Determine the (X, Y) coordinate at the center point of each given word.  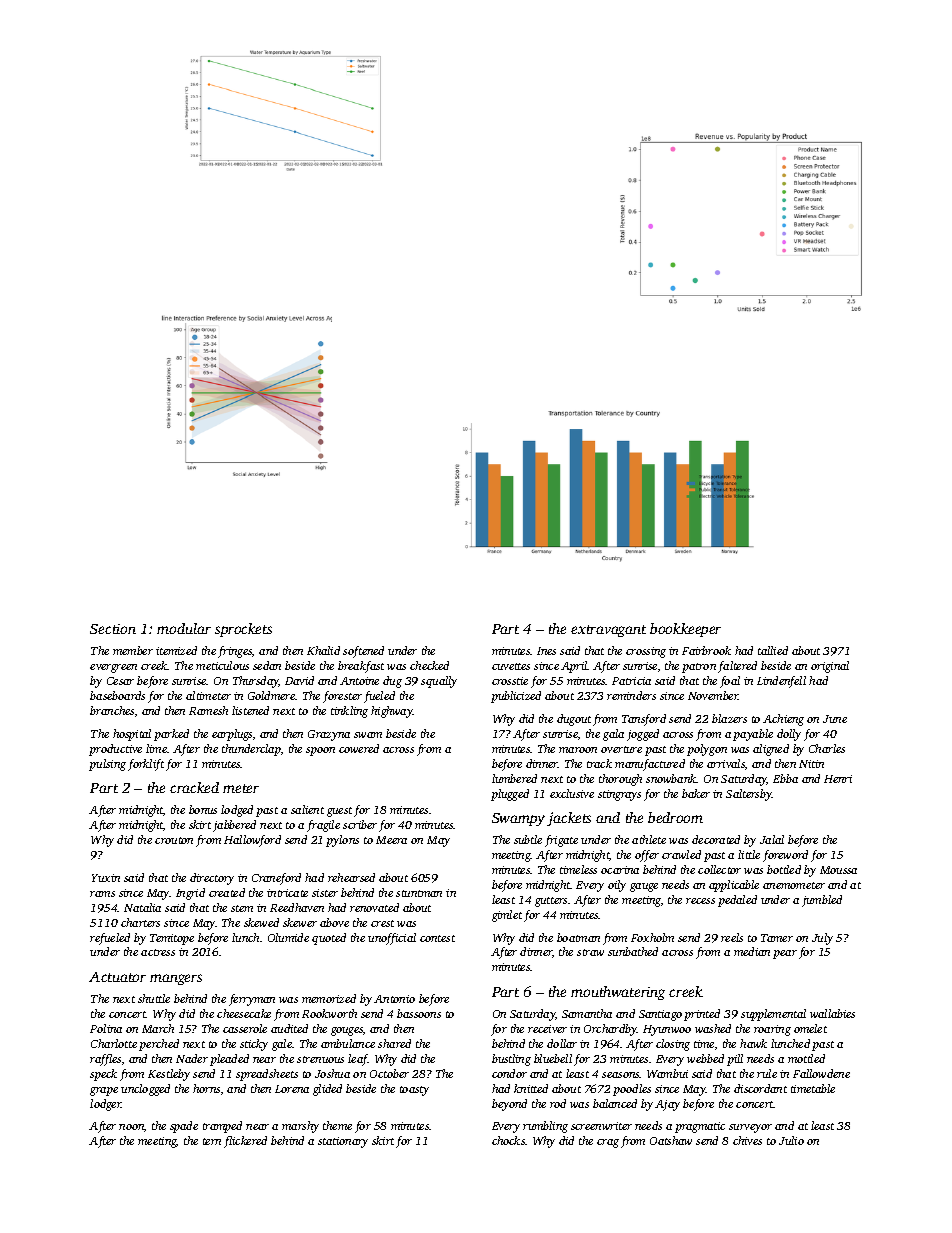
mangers (176, 979)
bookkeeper (685, 630)
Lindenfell (781, 682)
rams (102, 894)
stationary (343, 1142)
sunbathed (633, 951)
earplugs (232, 735)
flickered (245, 1142)
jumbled (822, 901)
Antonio (394, 999)
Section (113, 629)
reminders (631, 695)
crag (608, 1143)
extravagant (608, 631)
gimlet (507, 916)
